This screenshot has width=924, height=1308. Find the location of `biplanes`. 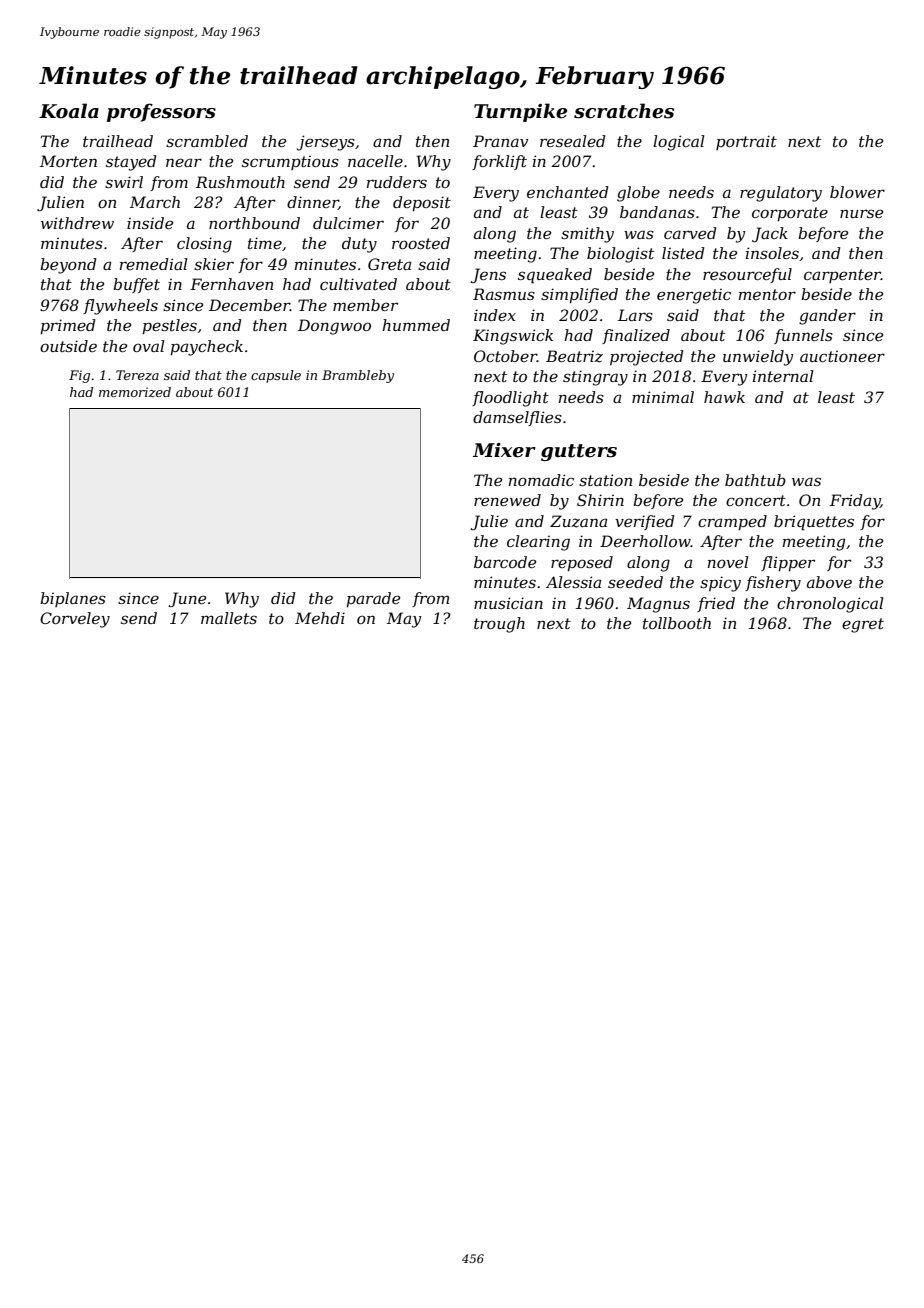

biplanes is located at coordinates (73, 599).
